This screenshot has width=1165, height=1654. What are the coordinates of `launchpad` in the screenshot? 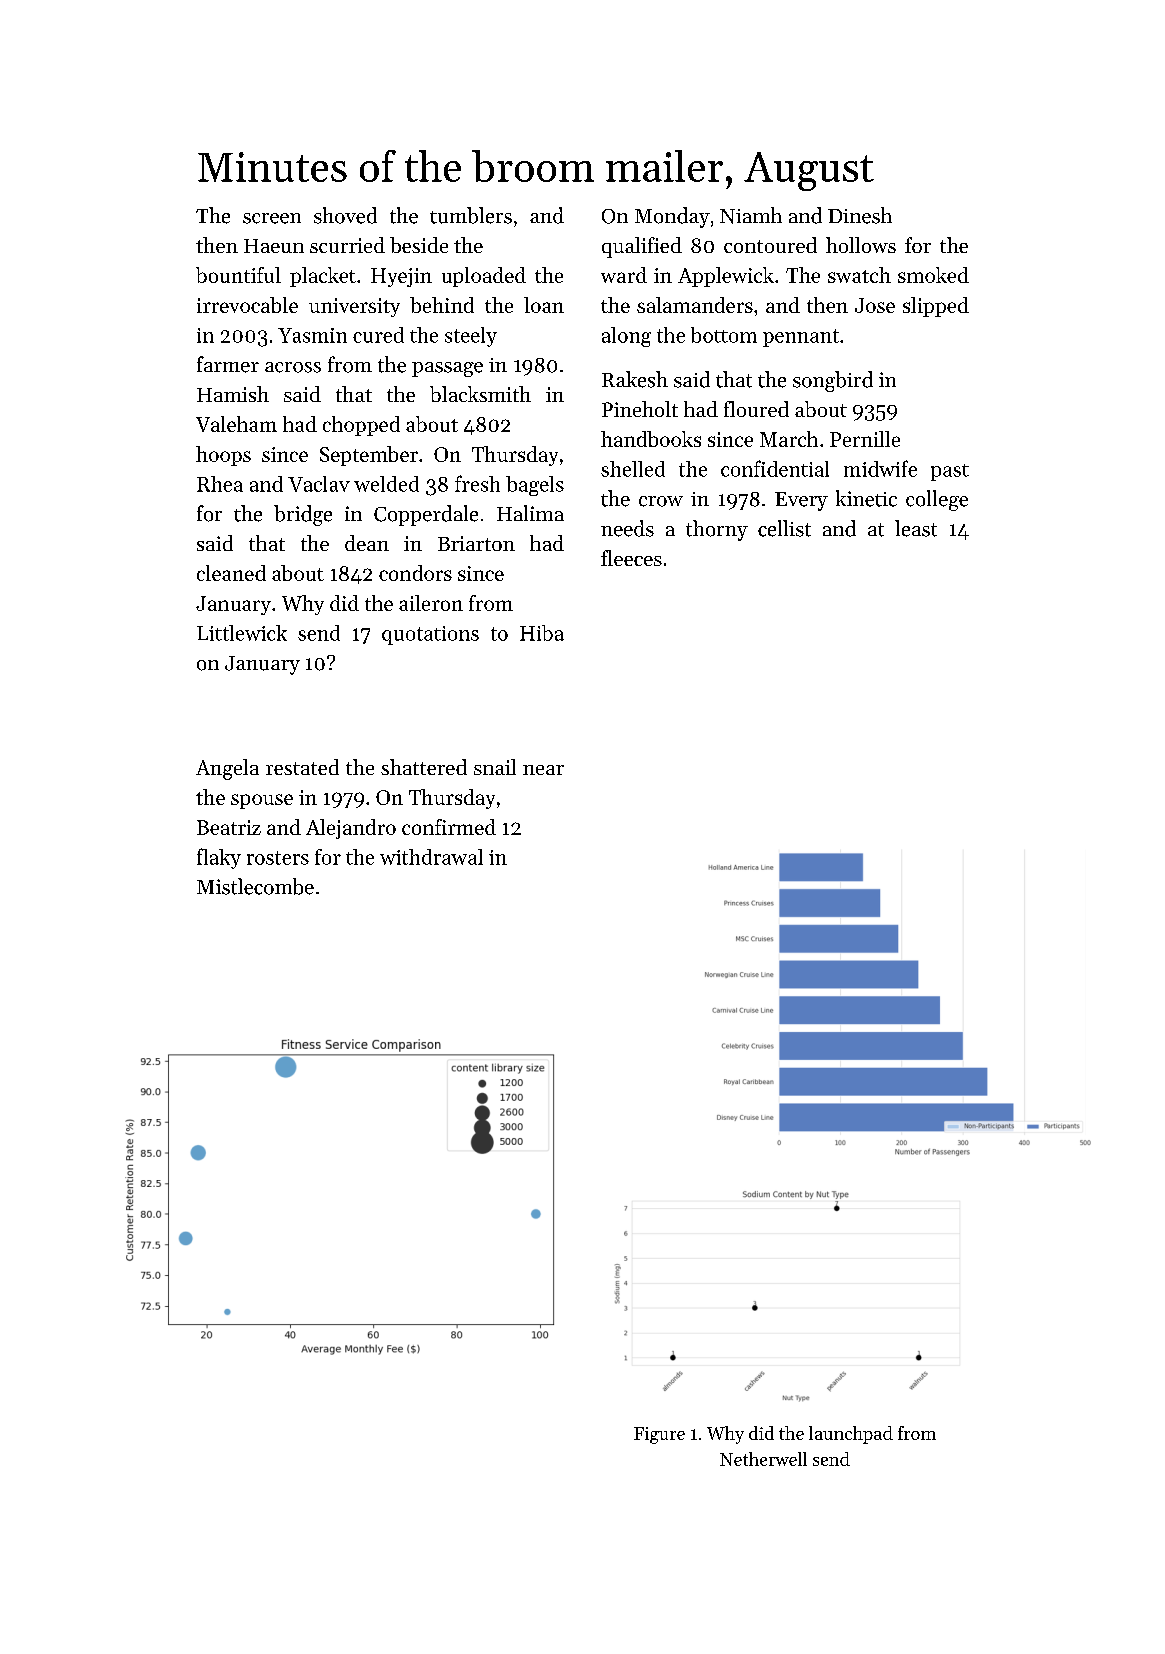 It's located at (851, 1435).
